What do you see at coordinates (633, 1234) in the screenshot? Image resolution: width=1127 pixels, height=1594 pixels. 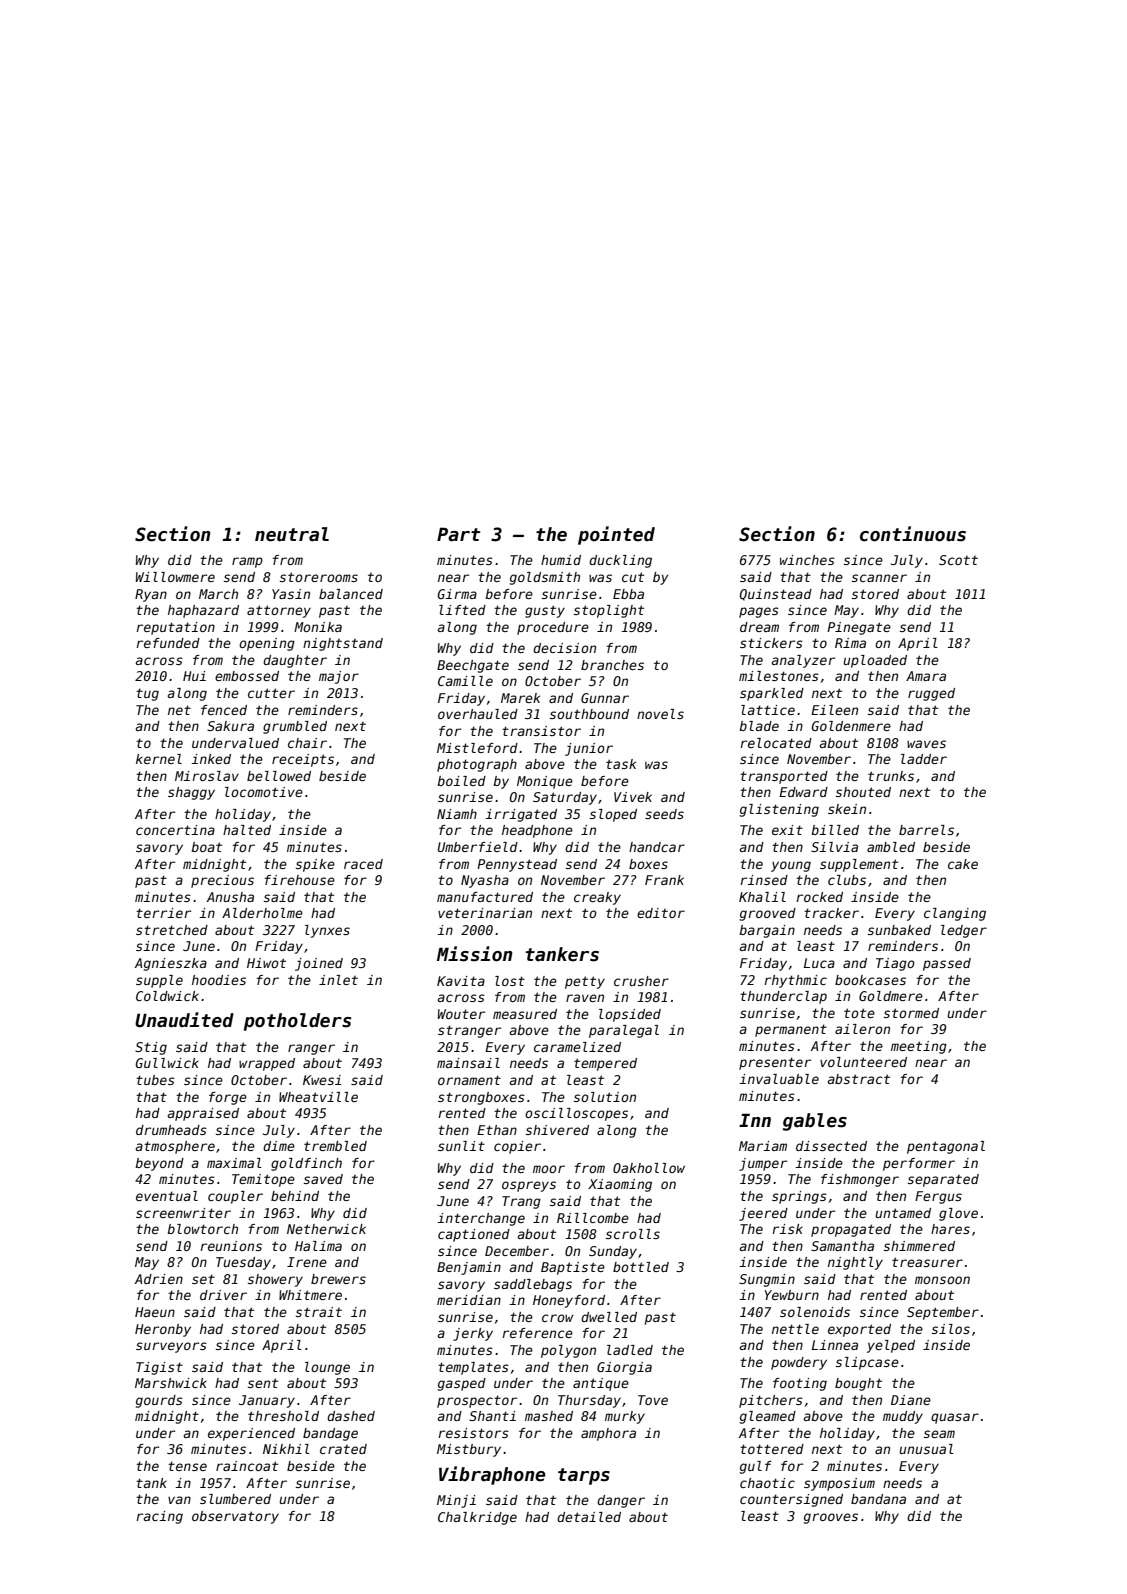 I see `scrolls` at bounding box center [633, 1234].
